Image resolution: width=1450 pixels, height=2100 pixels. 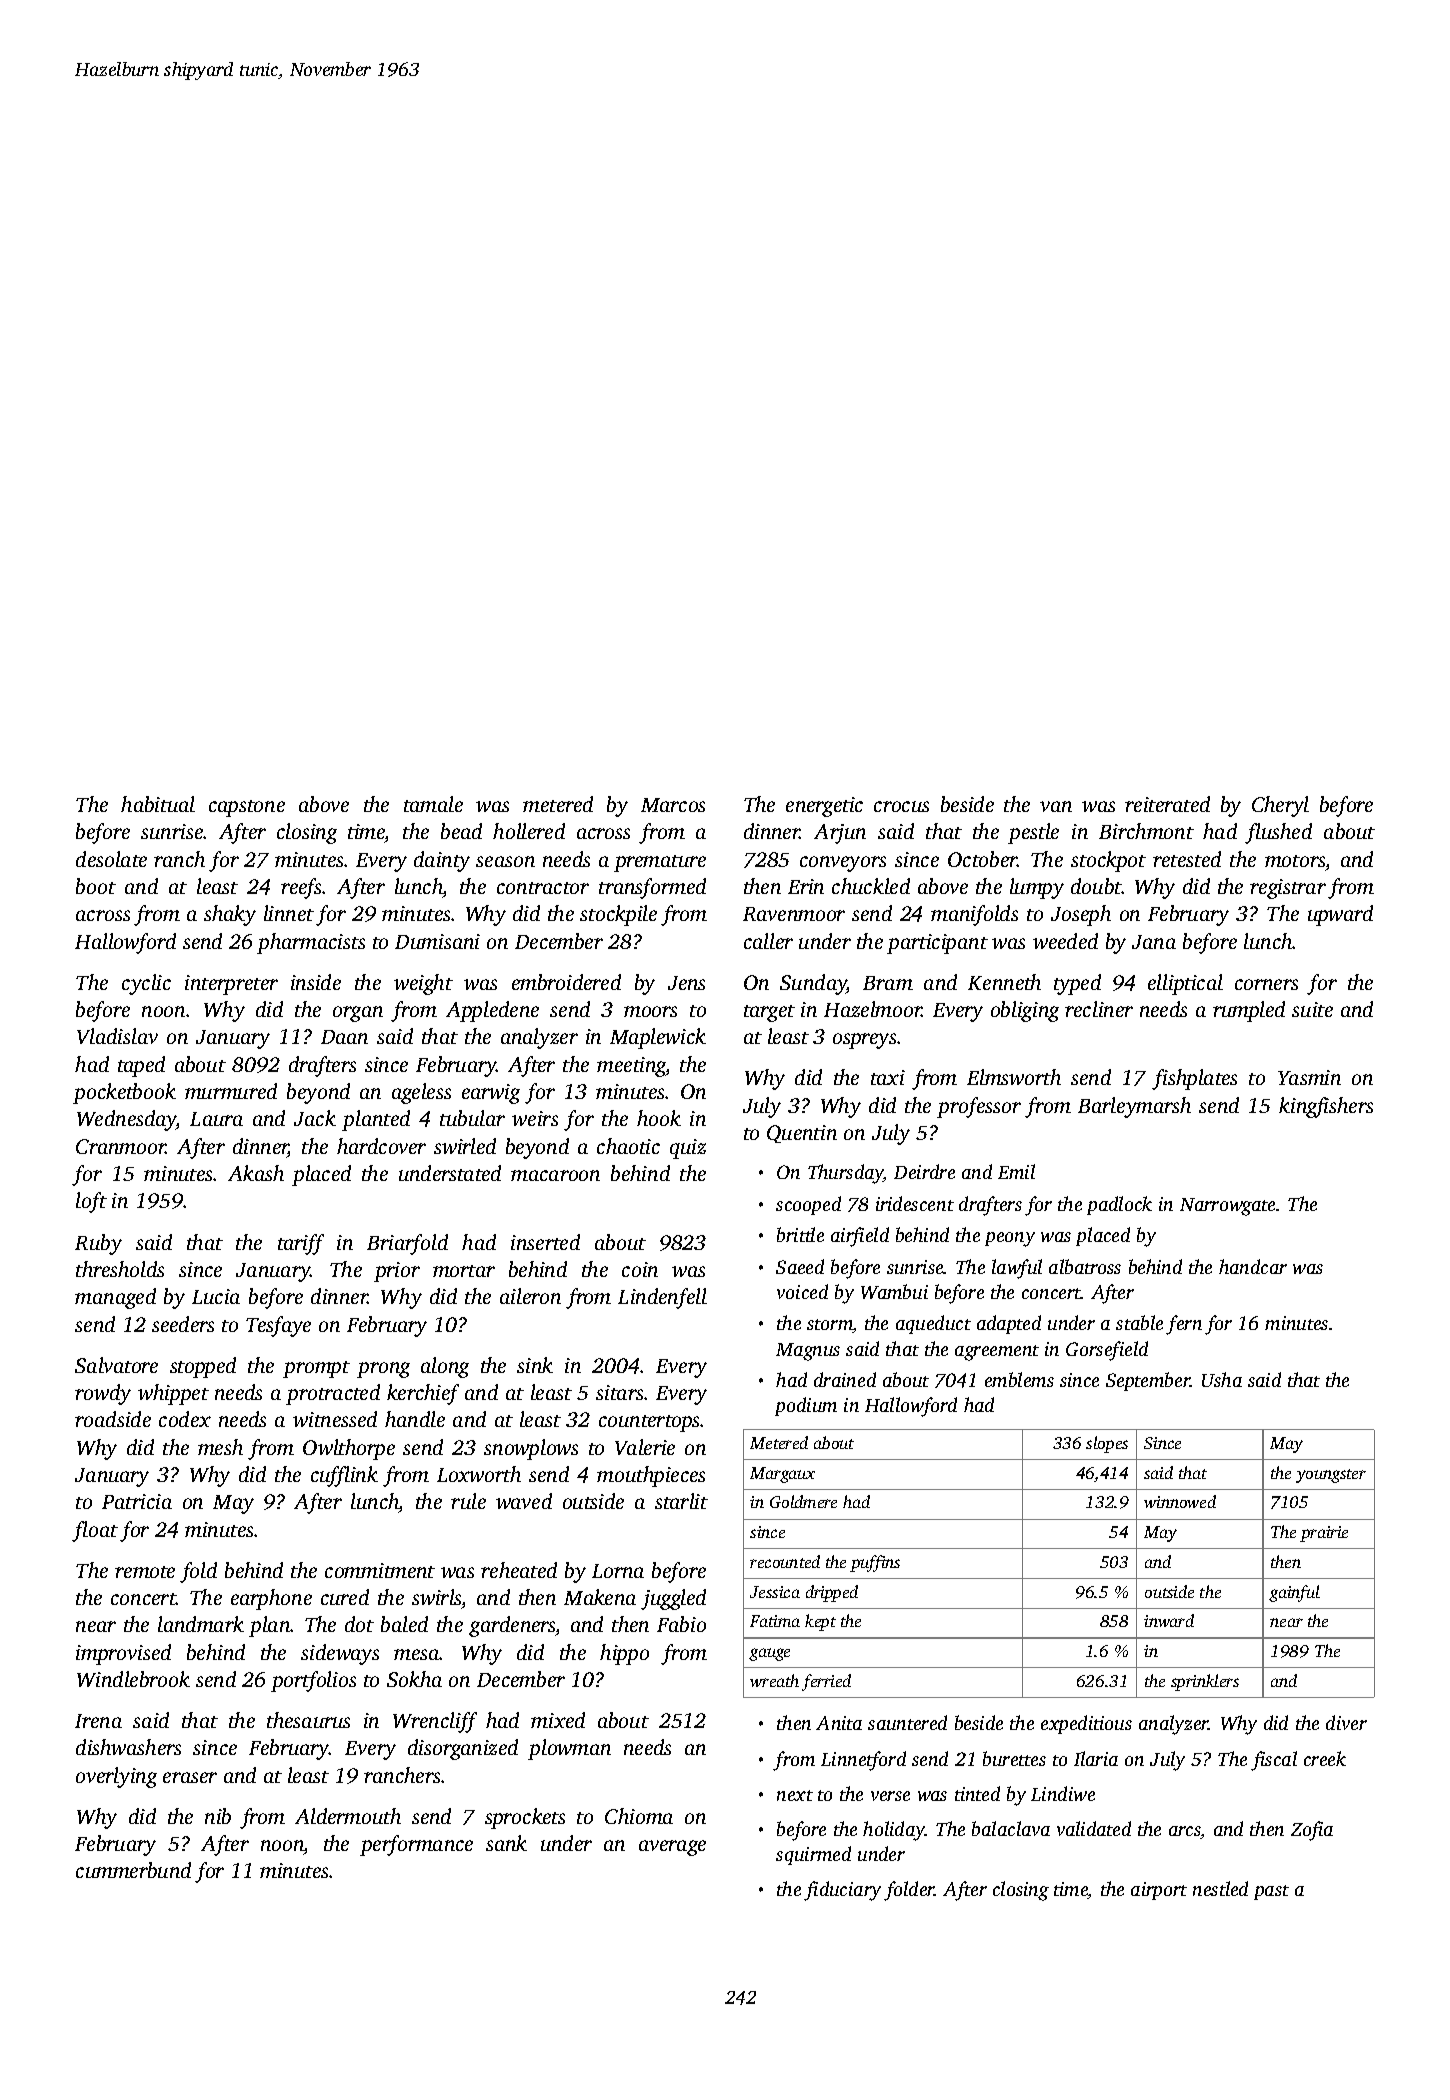 I want to click on habitual, so click(x=158, y=804).
